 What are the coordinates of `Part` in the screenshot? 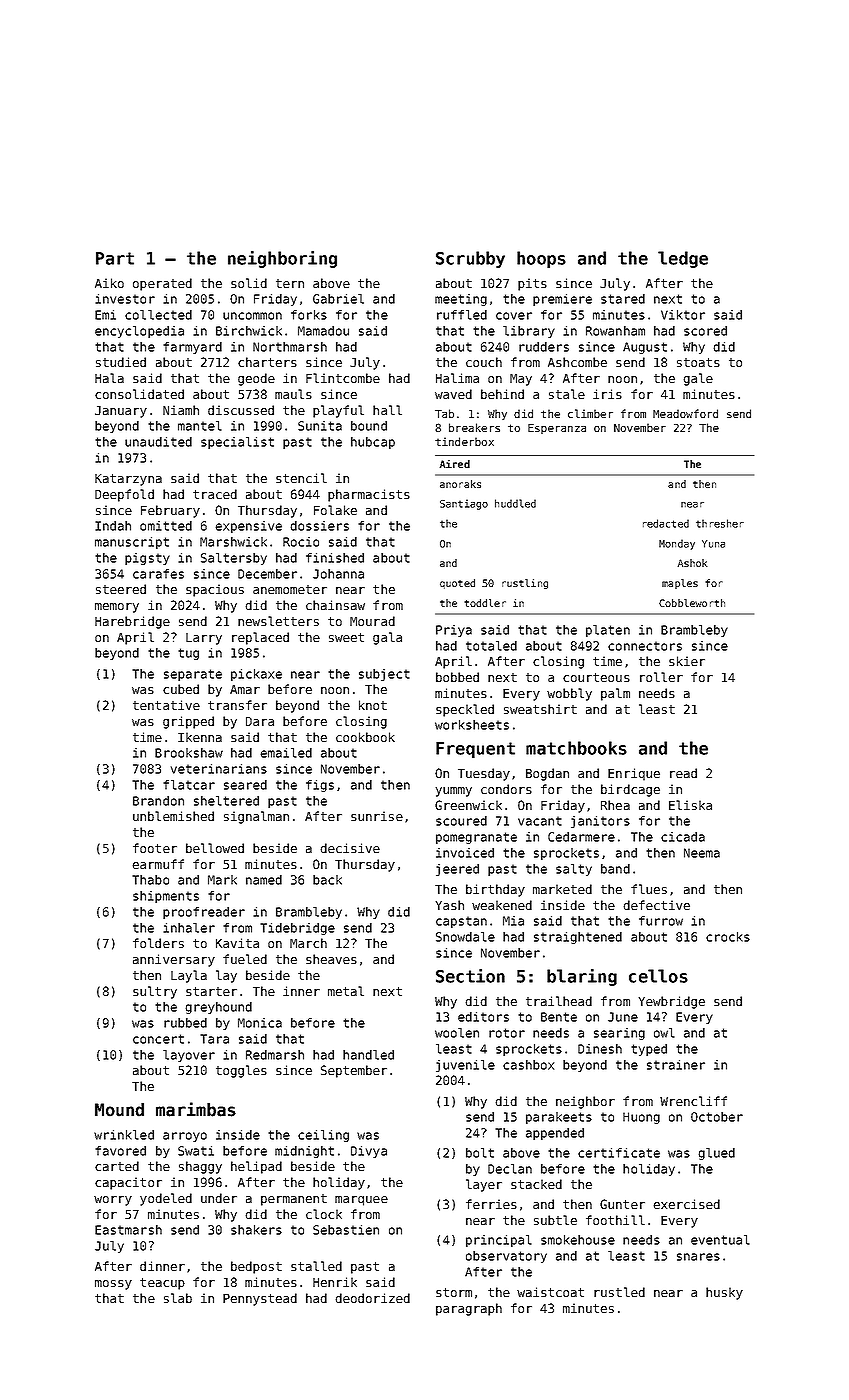 It's located at (115, 258).
